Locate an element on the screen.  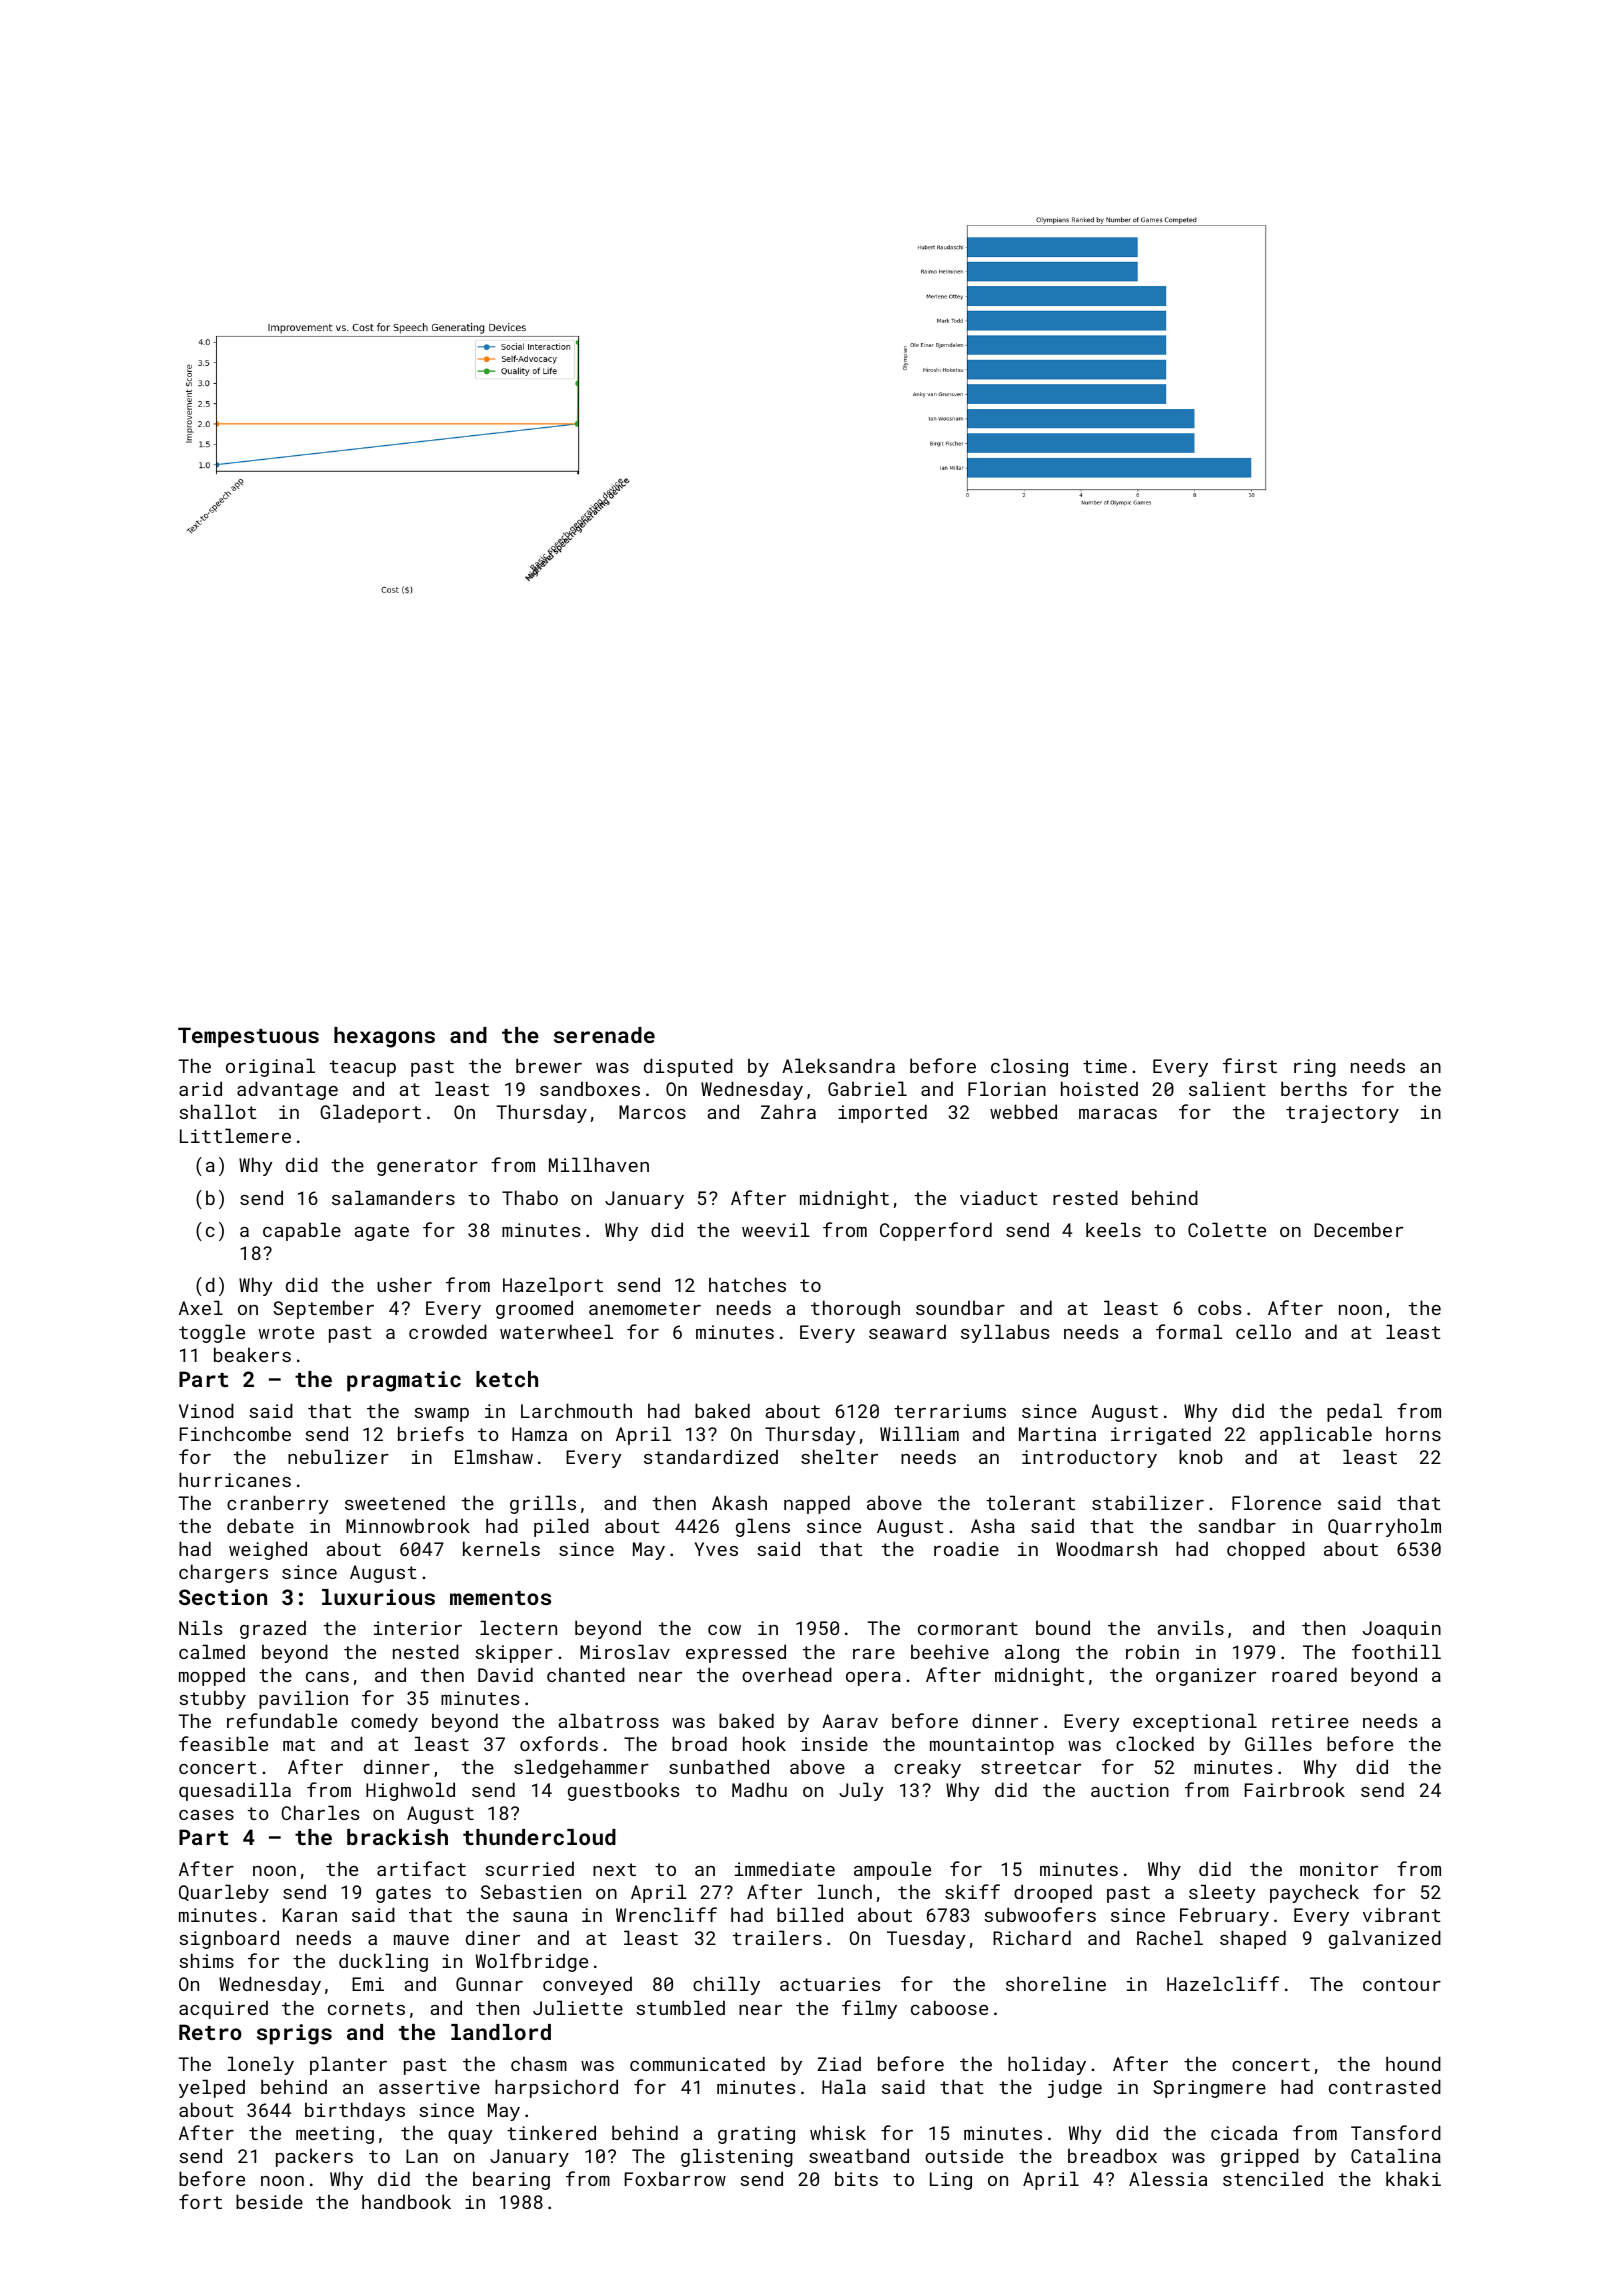
Woodmarsh is located at coordinates (1106, 1548).
